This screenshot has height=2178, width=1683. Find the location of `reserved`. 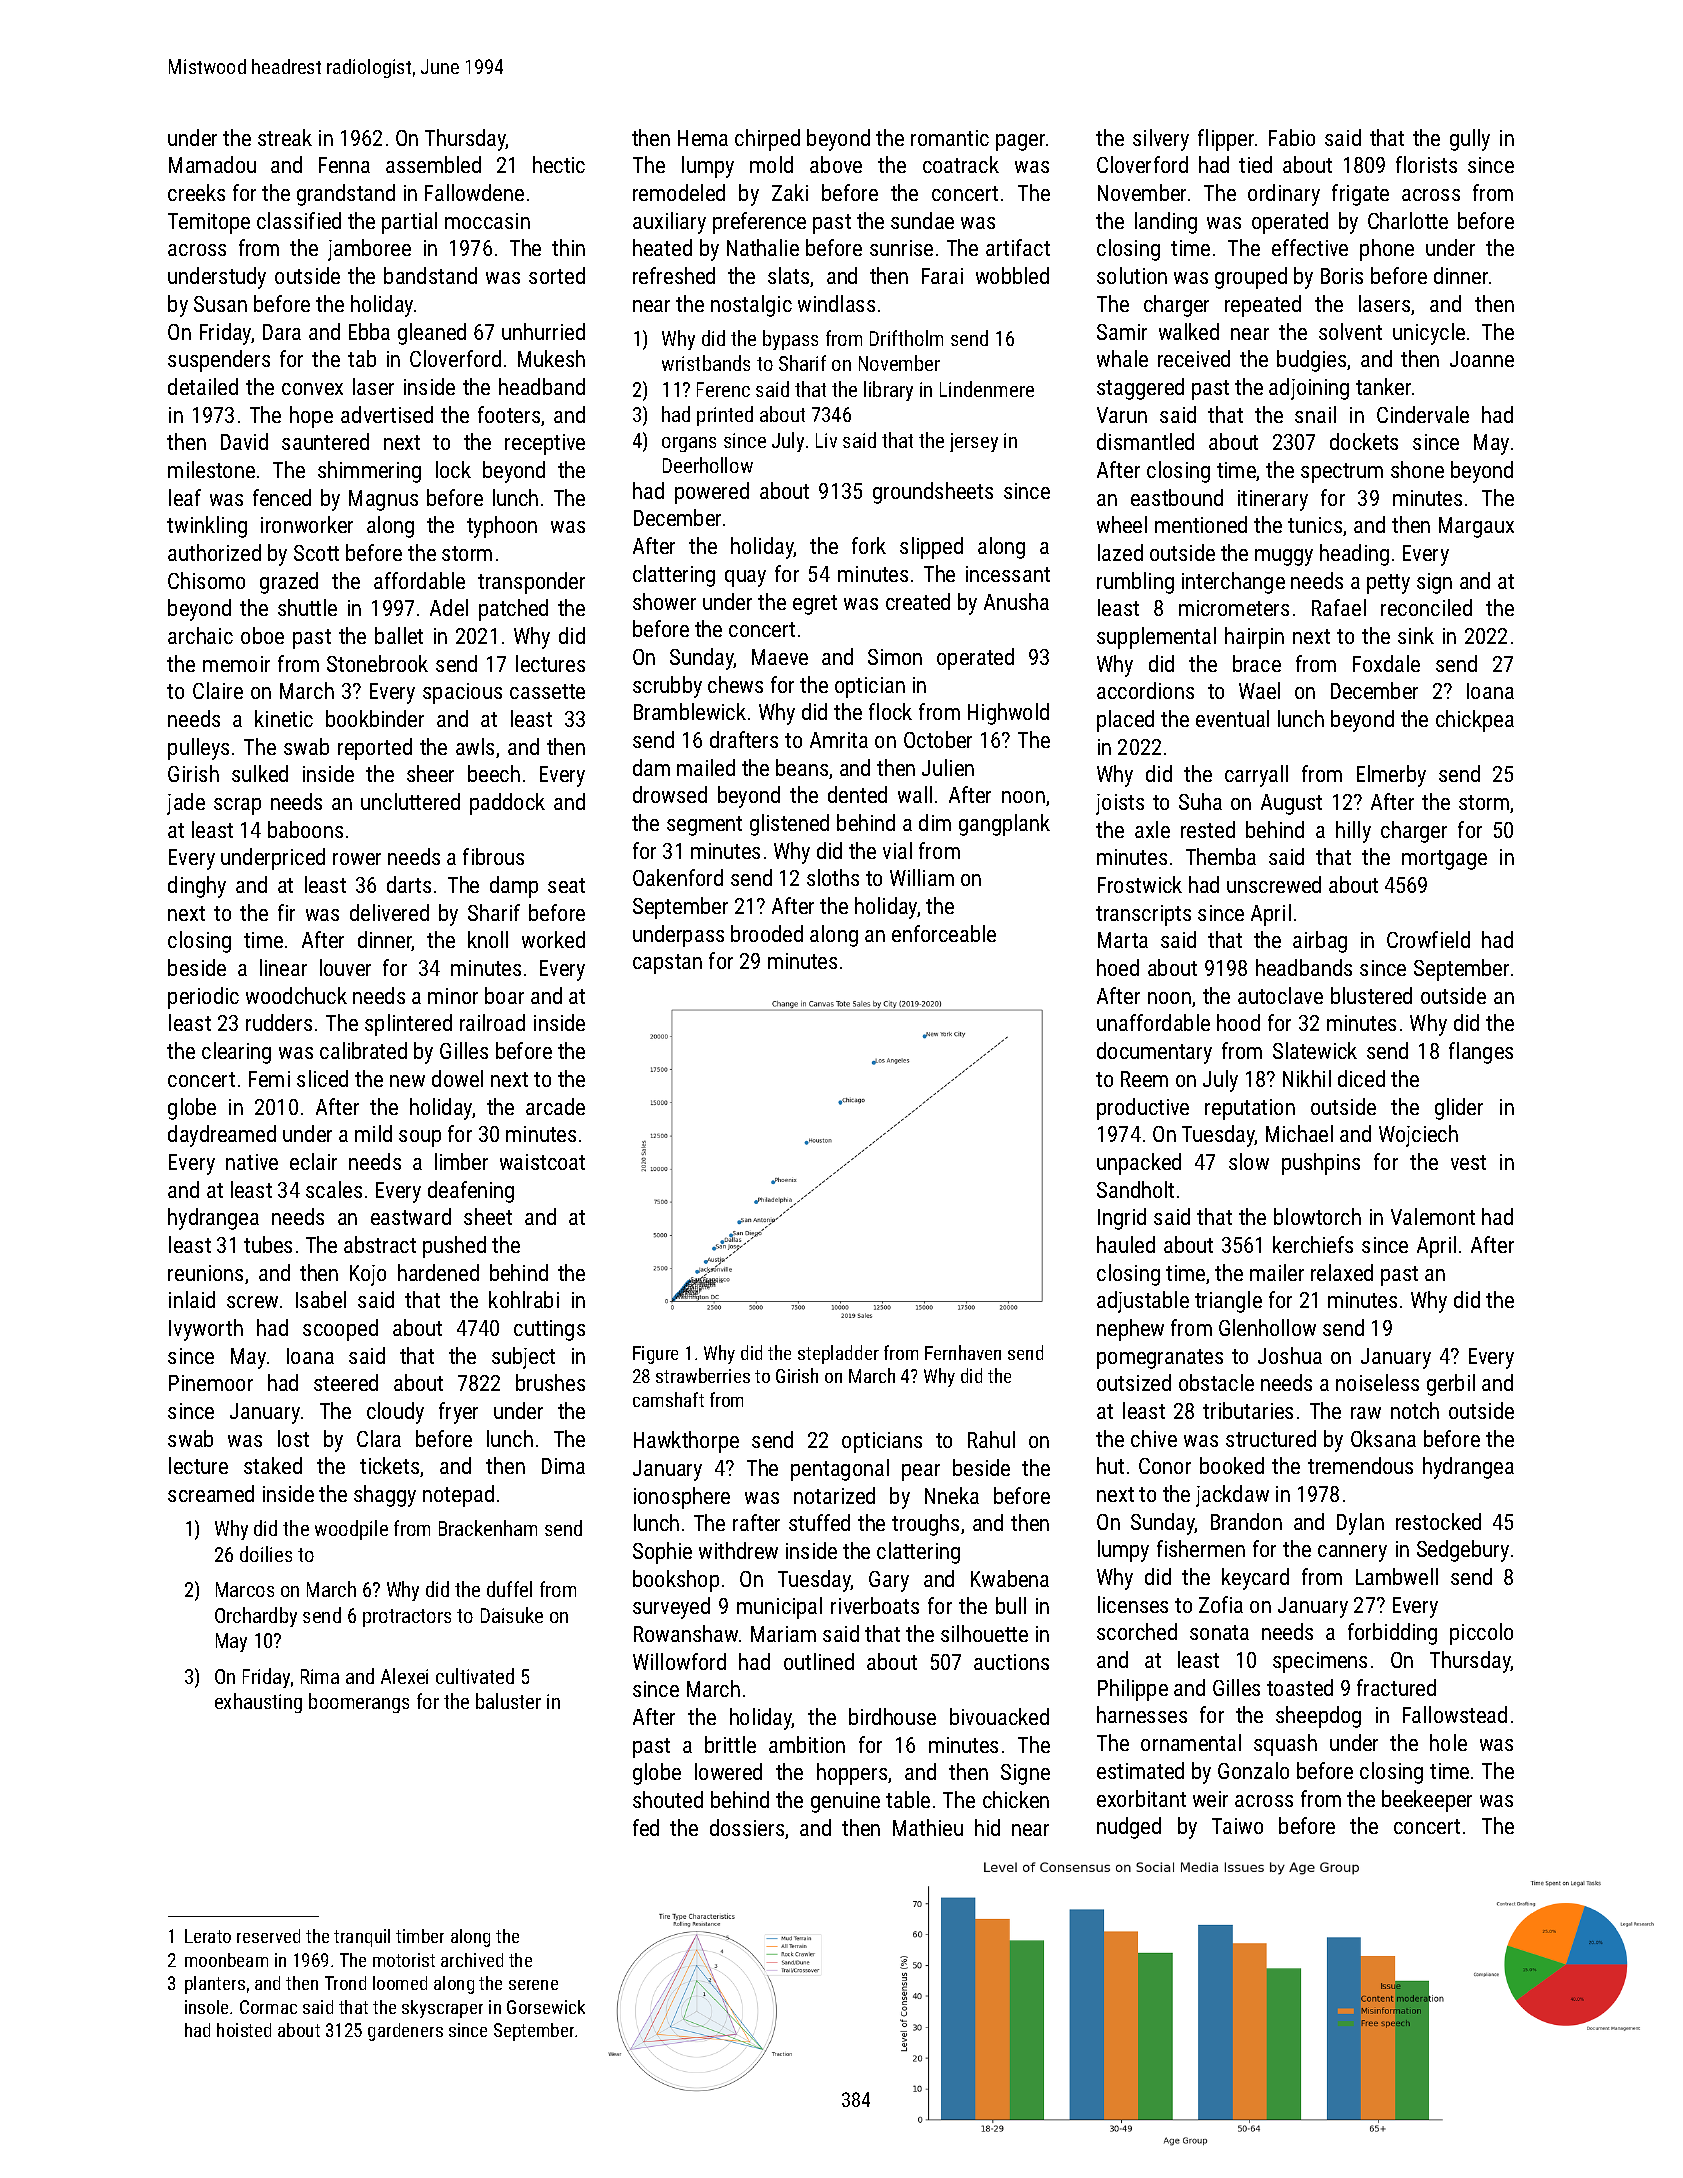

reserved is located at coordinates (268, 1936).
